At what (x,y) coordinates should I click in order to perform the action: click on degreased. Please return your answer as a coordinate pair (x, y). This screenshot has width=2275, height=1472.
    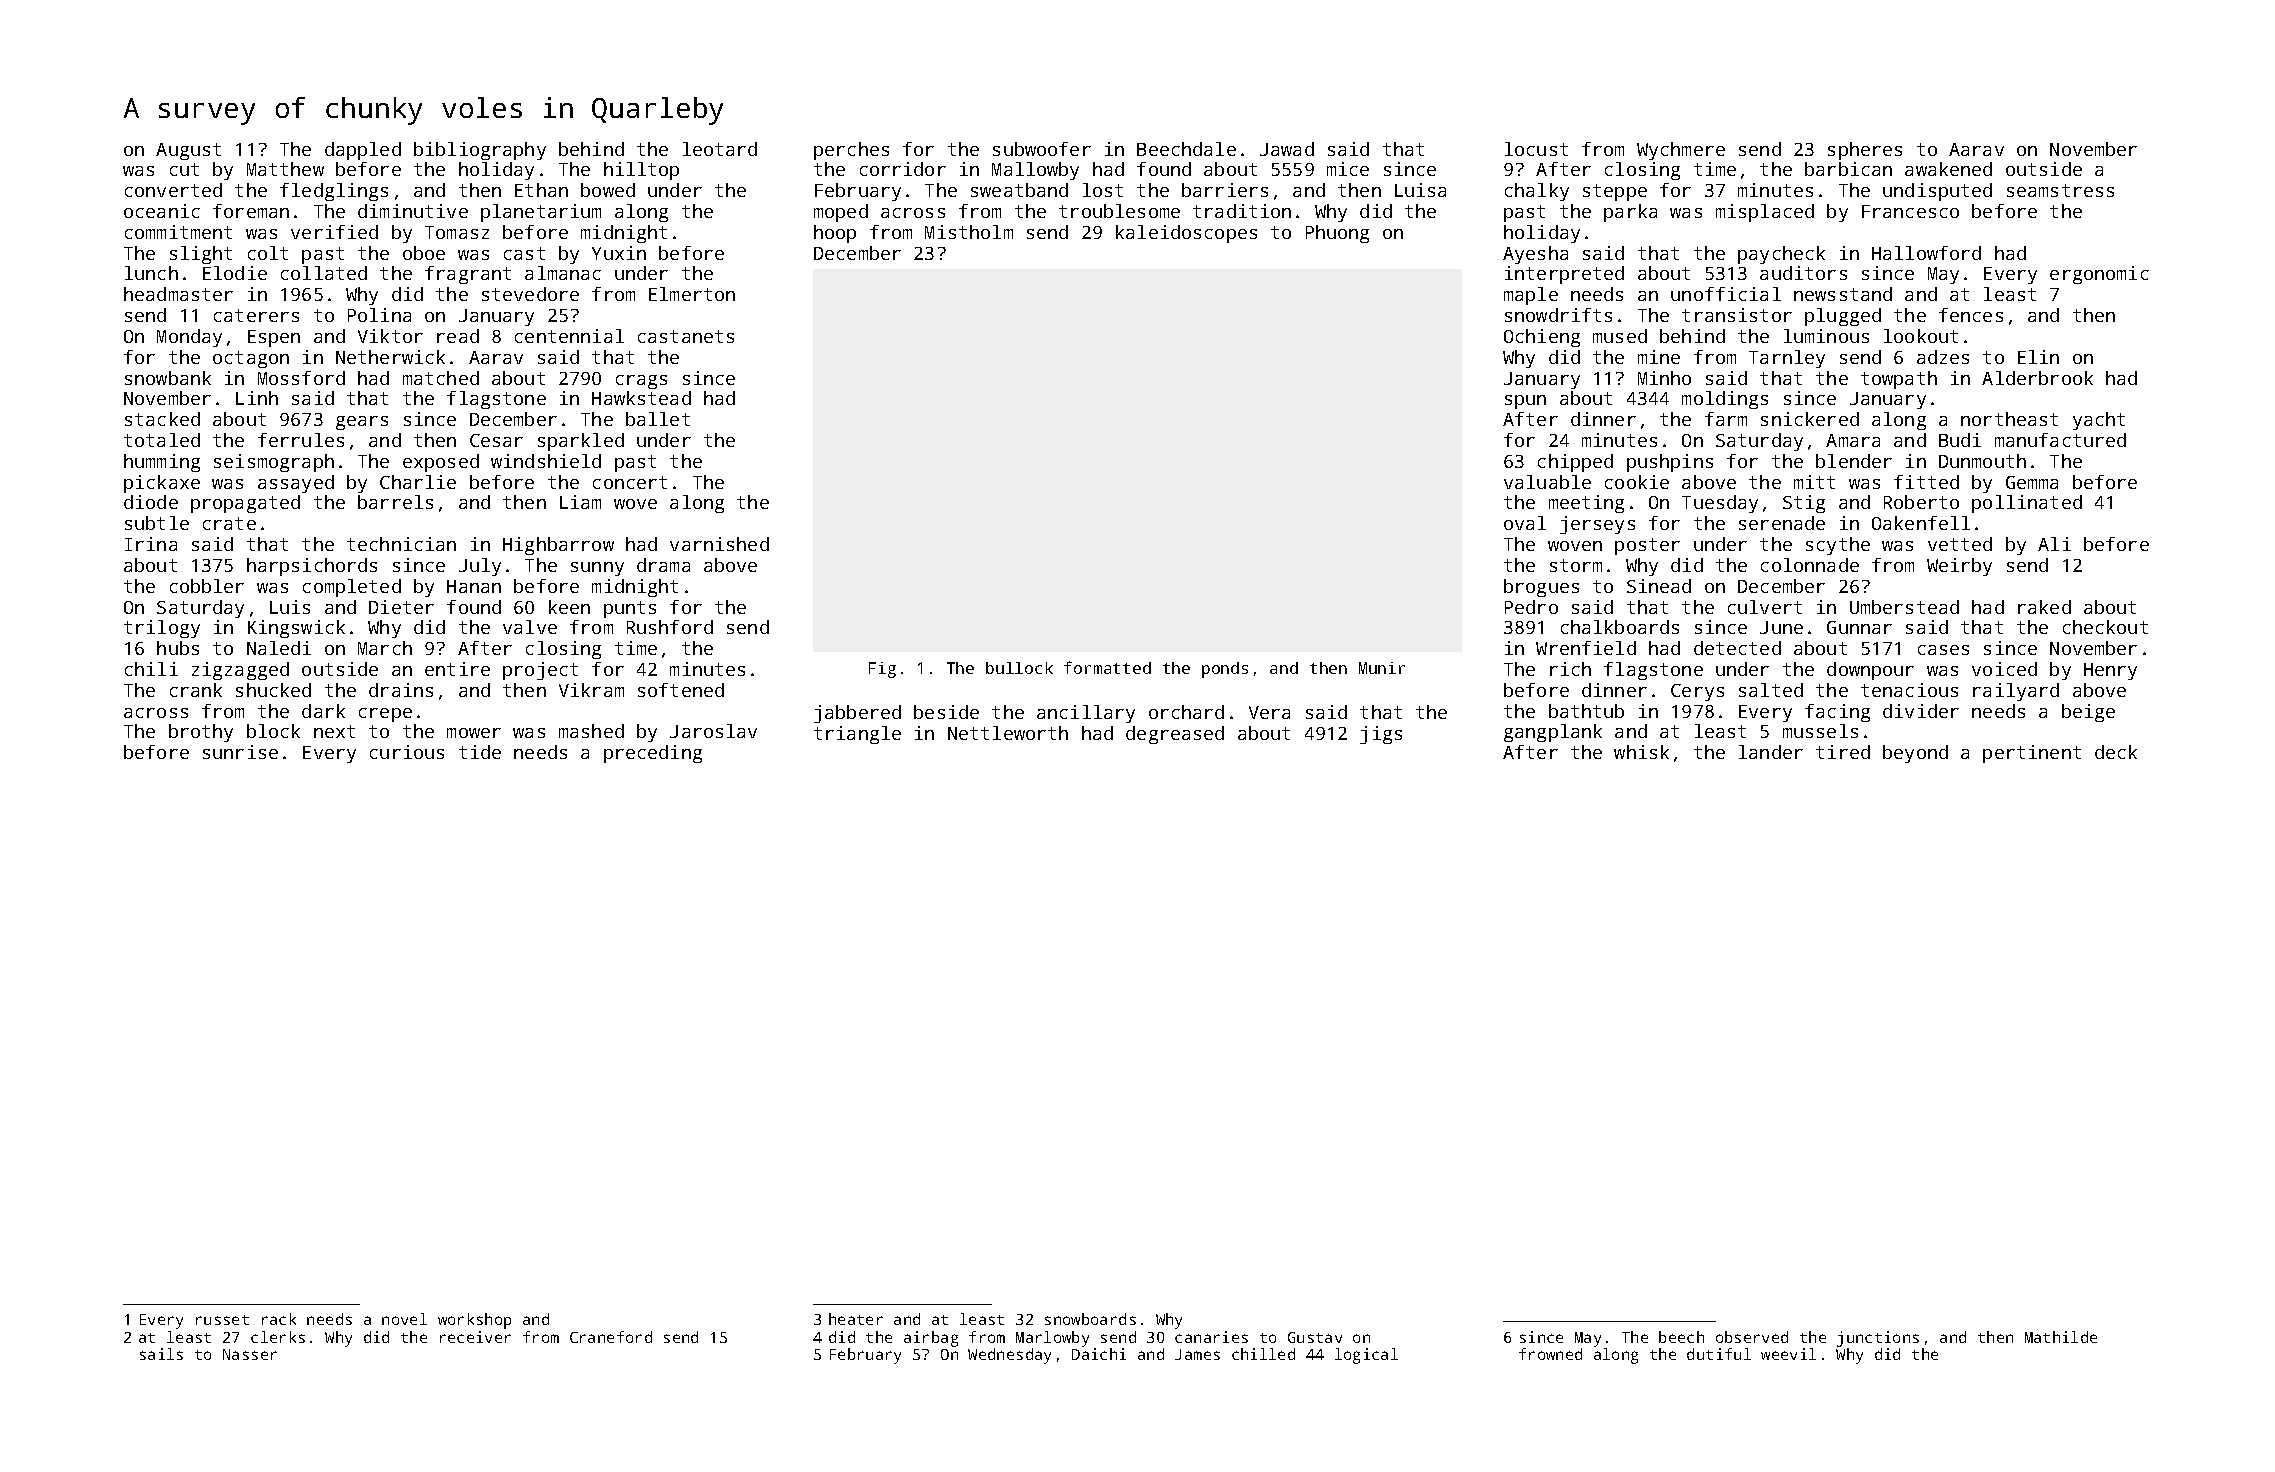
    Looking at the image, I should click on (1175, 735).
